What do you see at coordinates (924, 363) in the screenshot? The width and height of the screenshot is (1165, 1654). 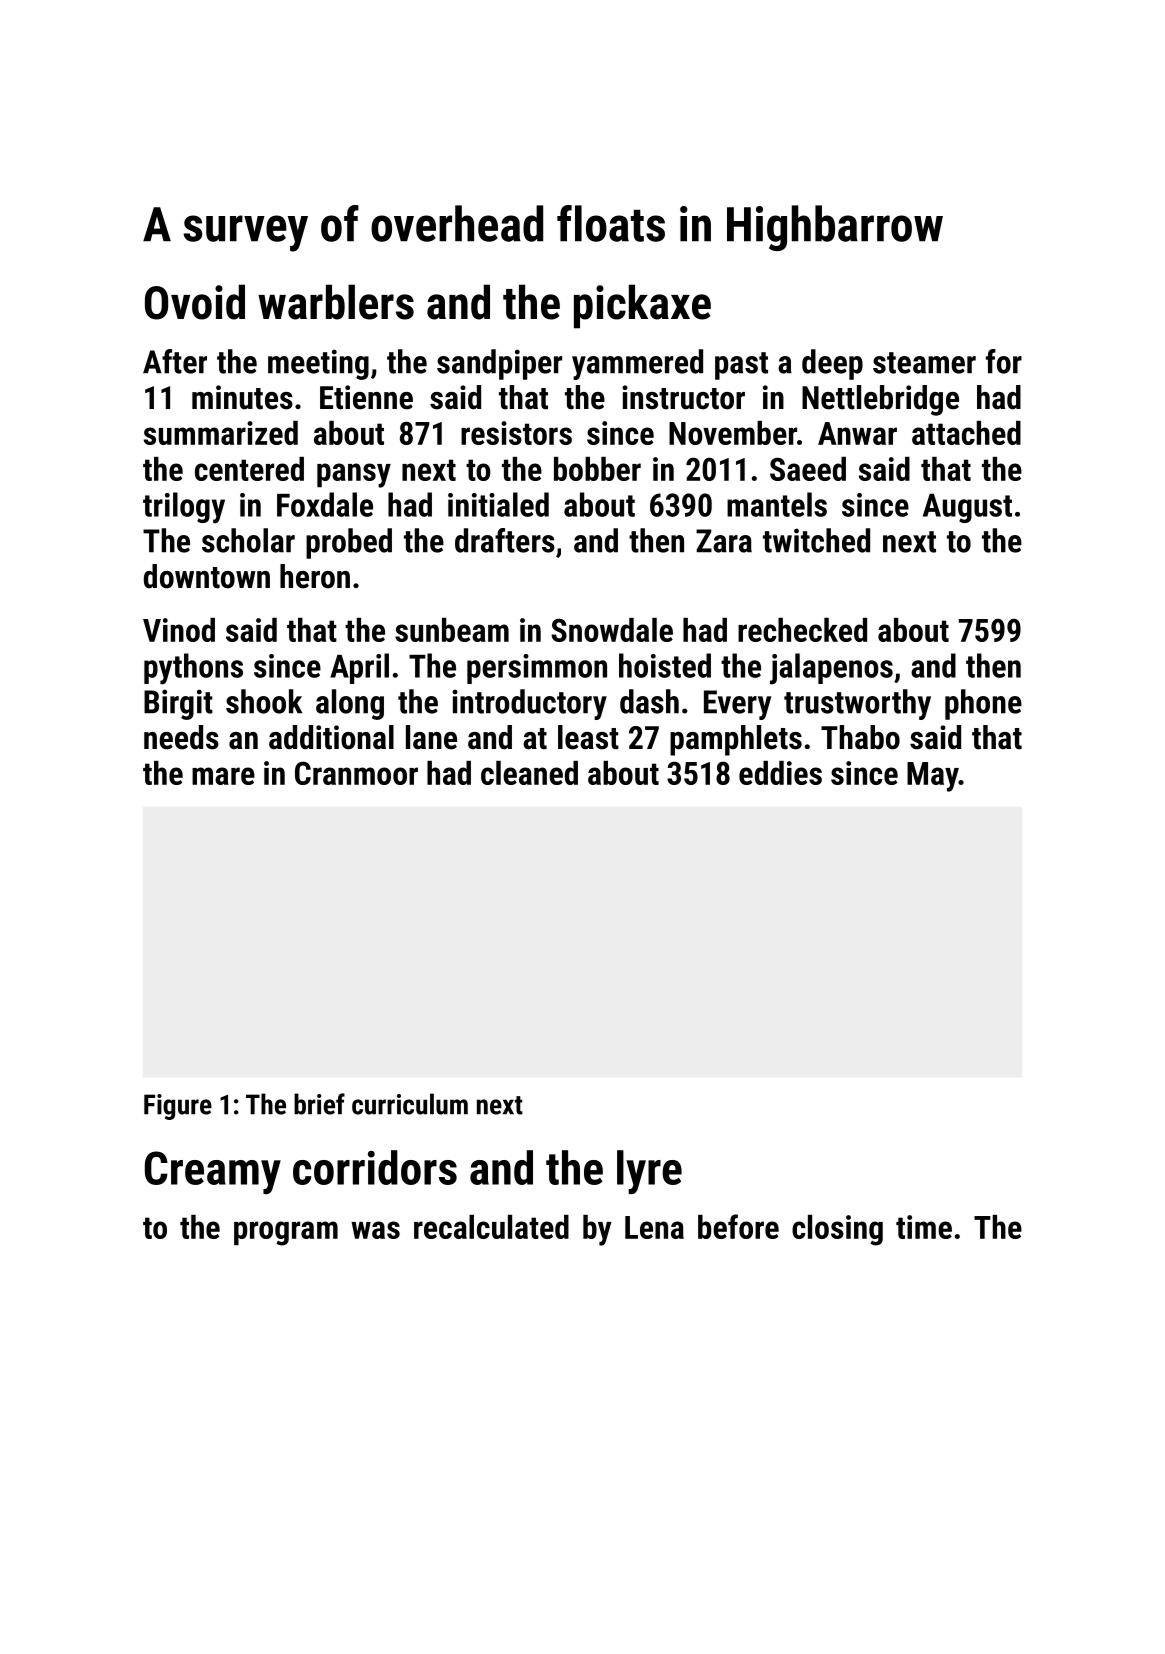 I see `steamer` at bounding box center [924, 363].
